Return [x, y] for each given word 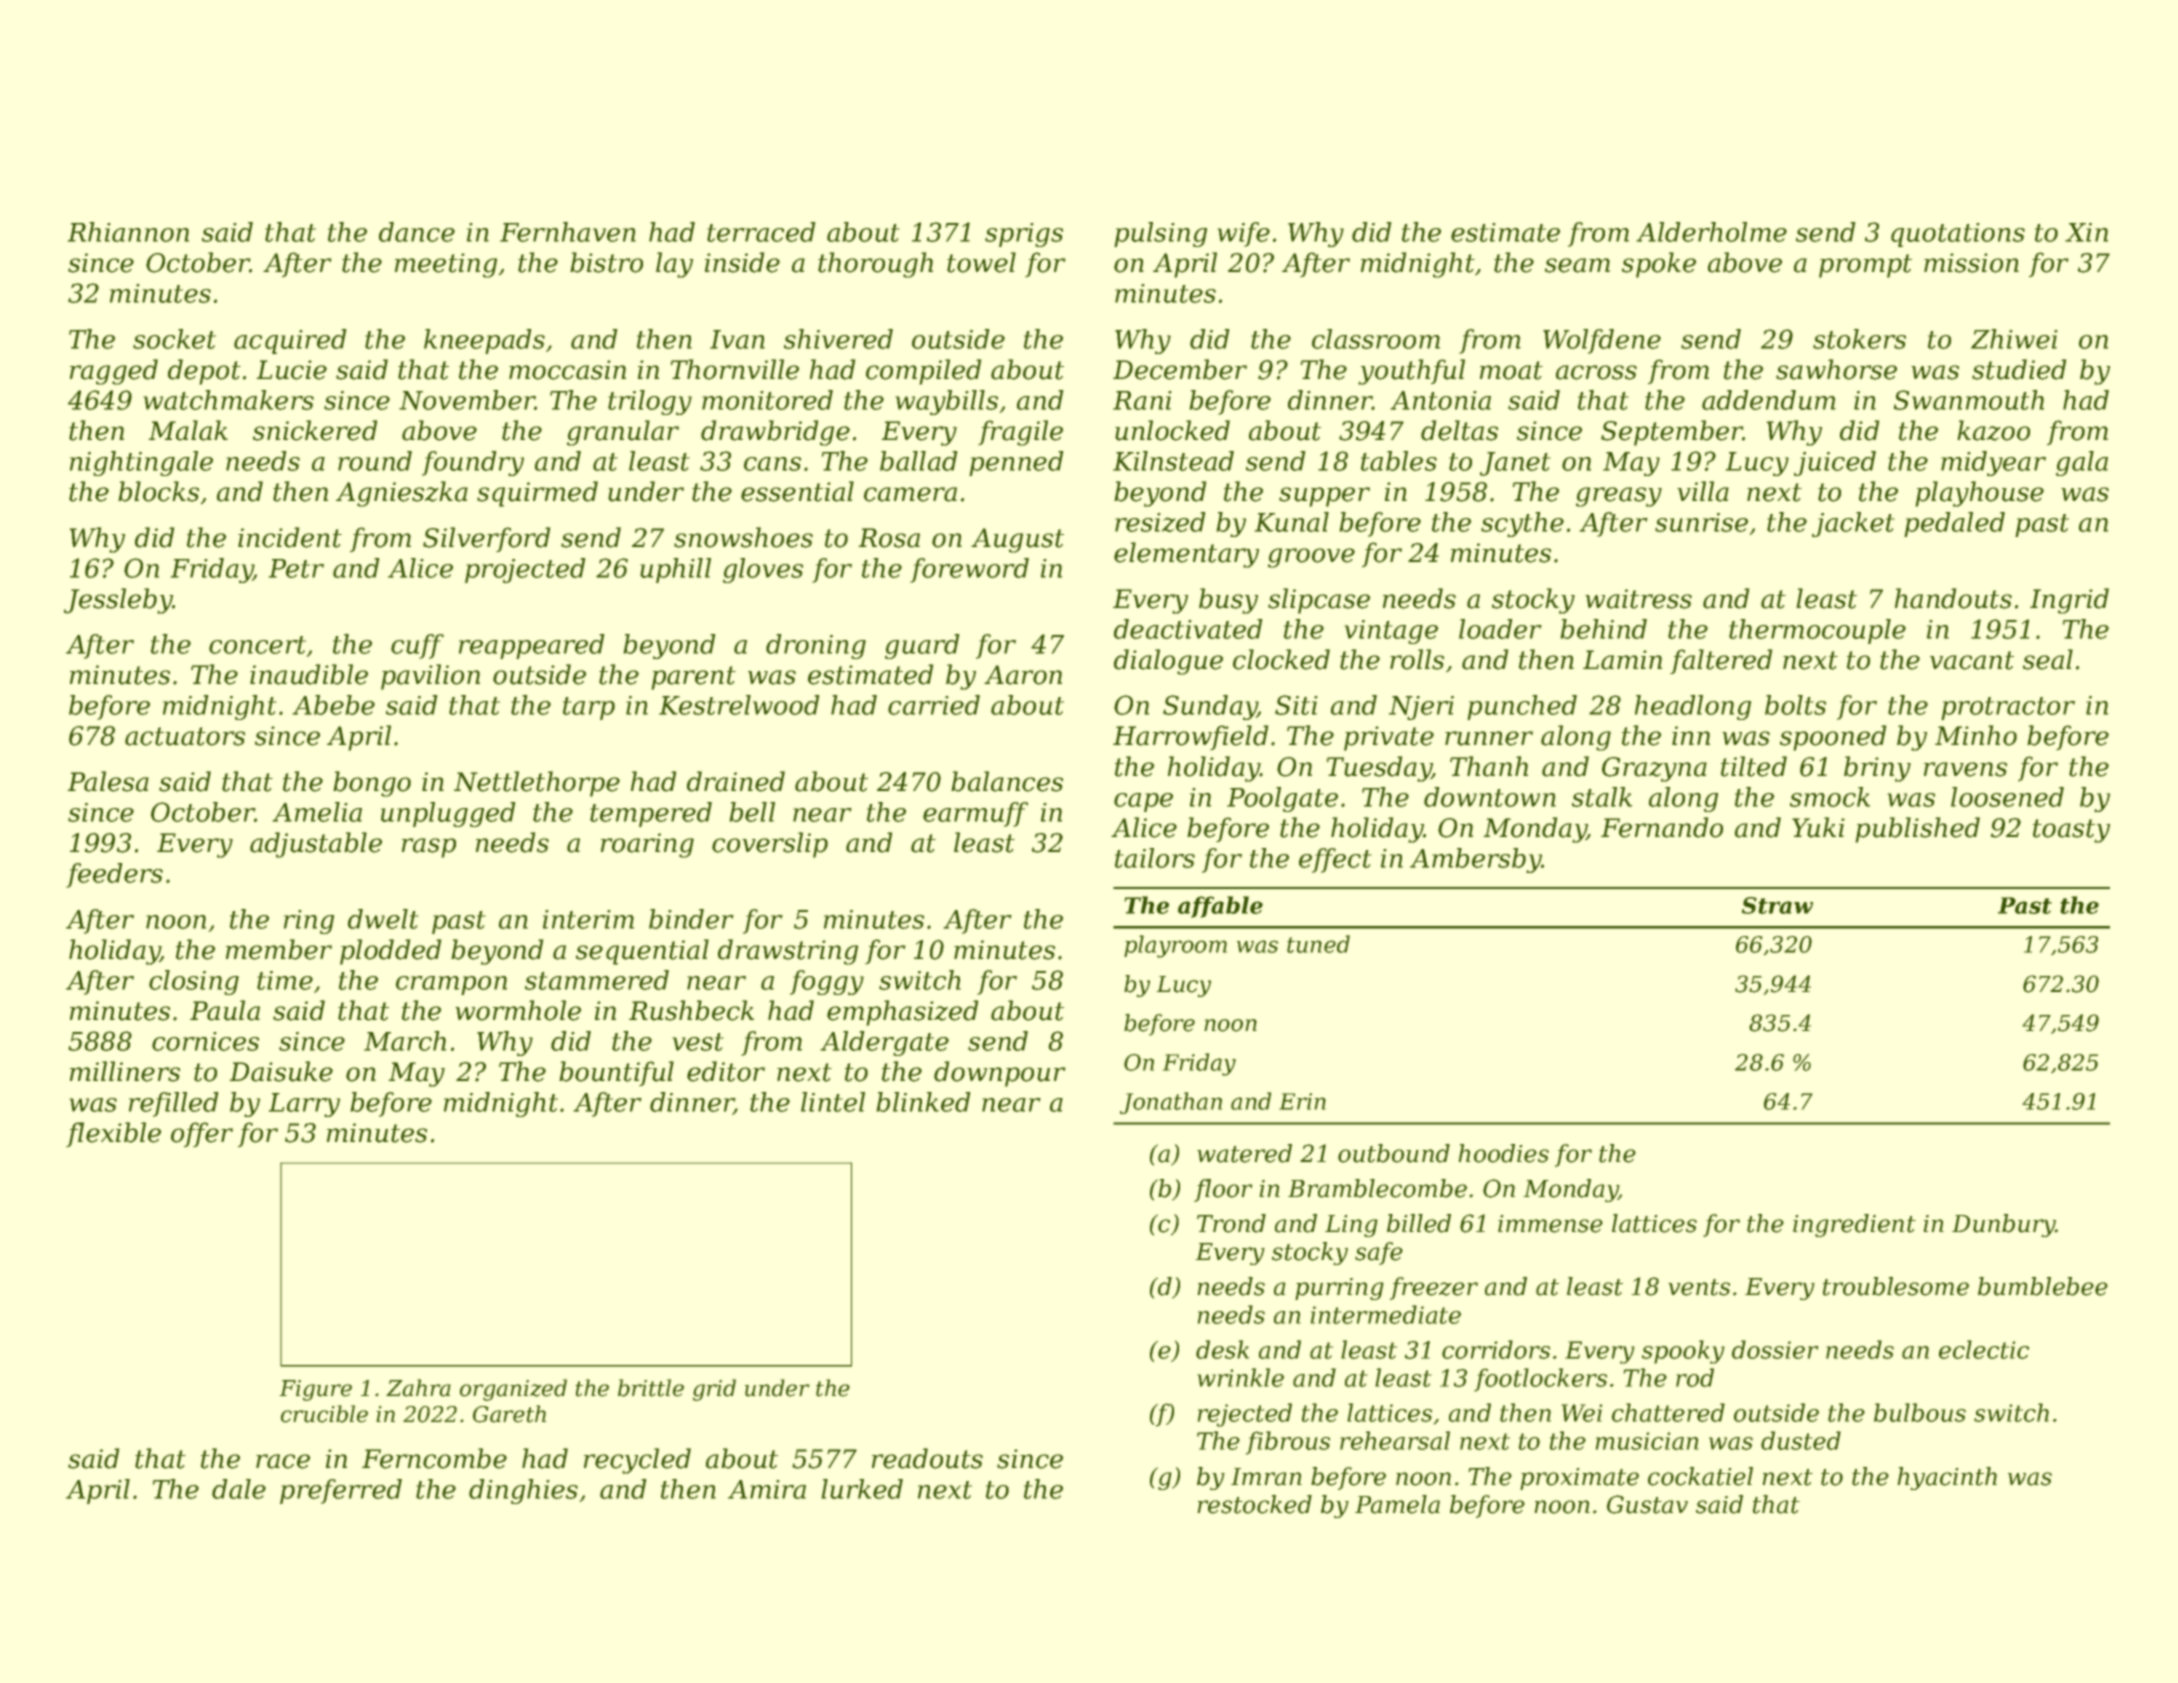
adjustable [316, 845]
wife [1243, 234]
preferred [341, 1491]
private [1389, 738]
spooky [1683, 1352]
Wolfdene [1602, 341]
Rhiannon [128, 232]
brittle [651, 1388]
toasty [2071, 831]
